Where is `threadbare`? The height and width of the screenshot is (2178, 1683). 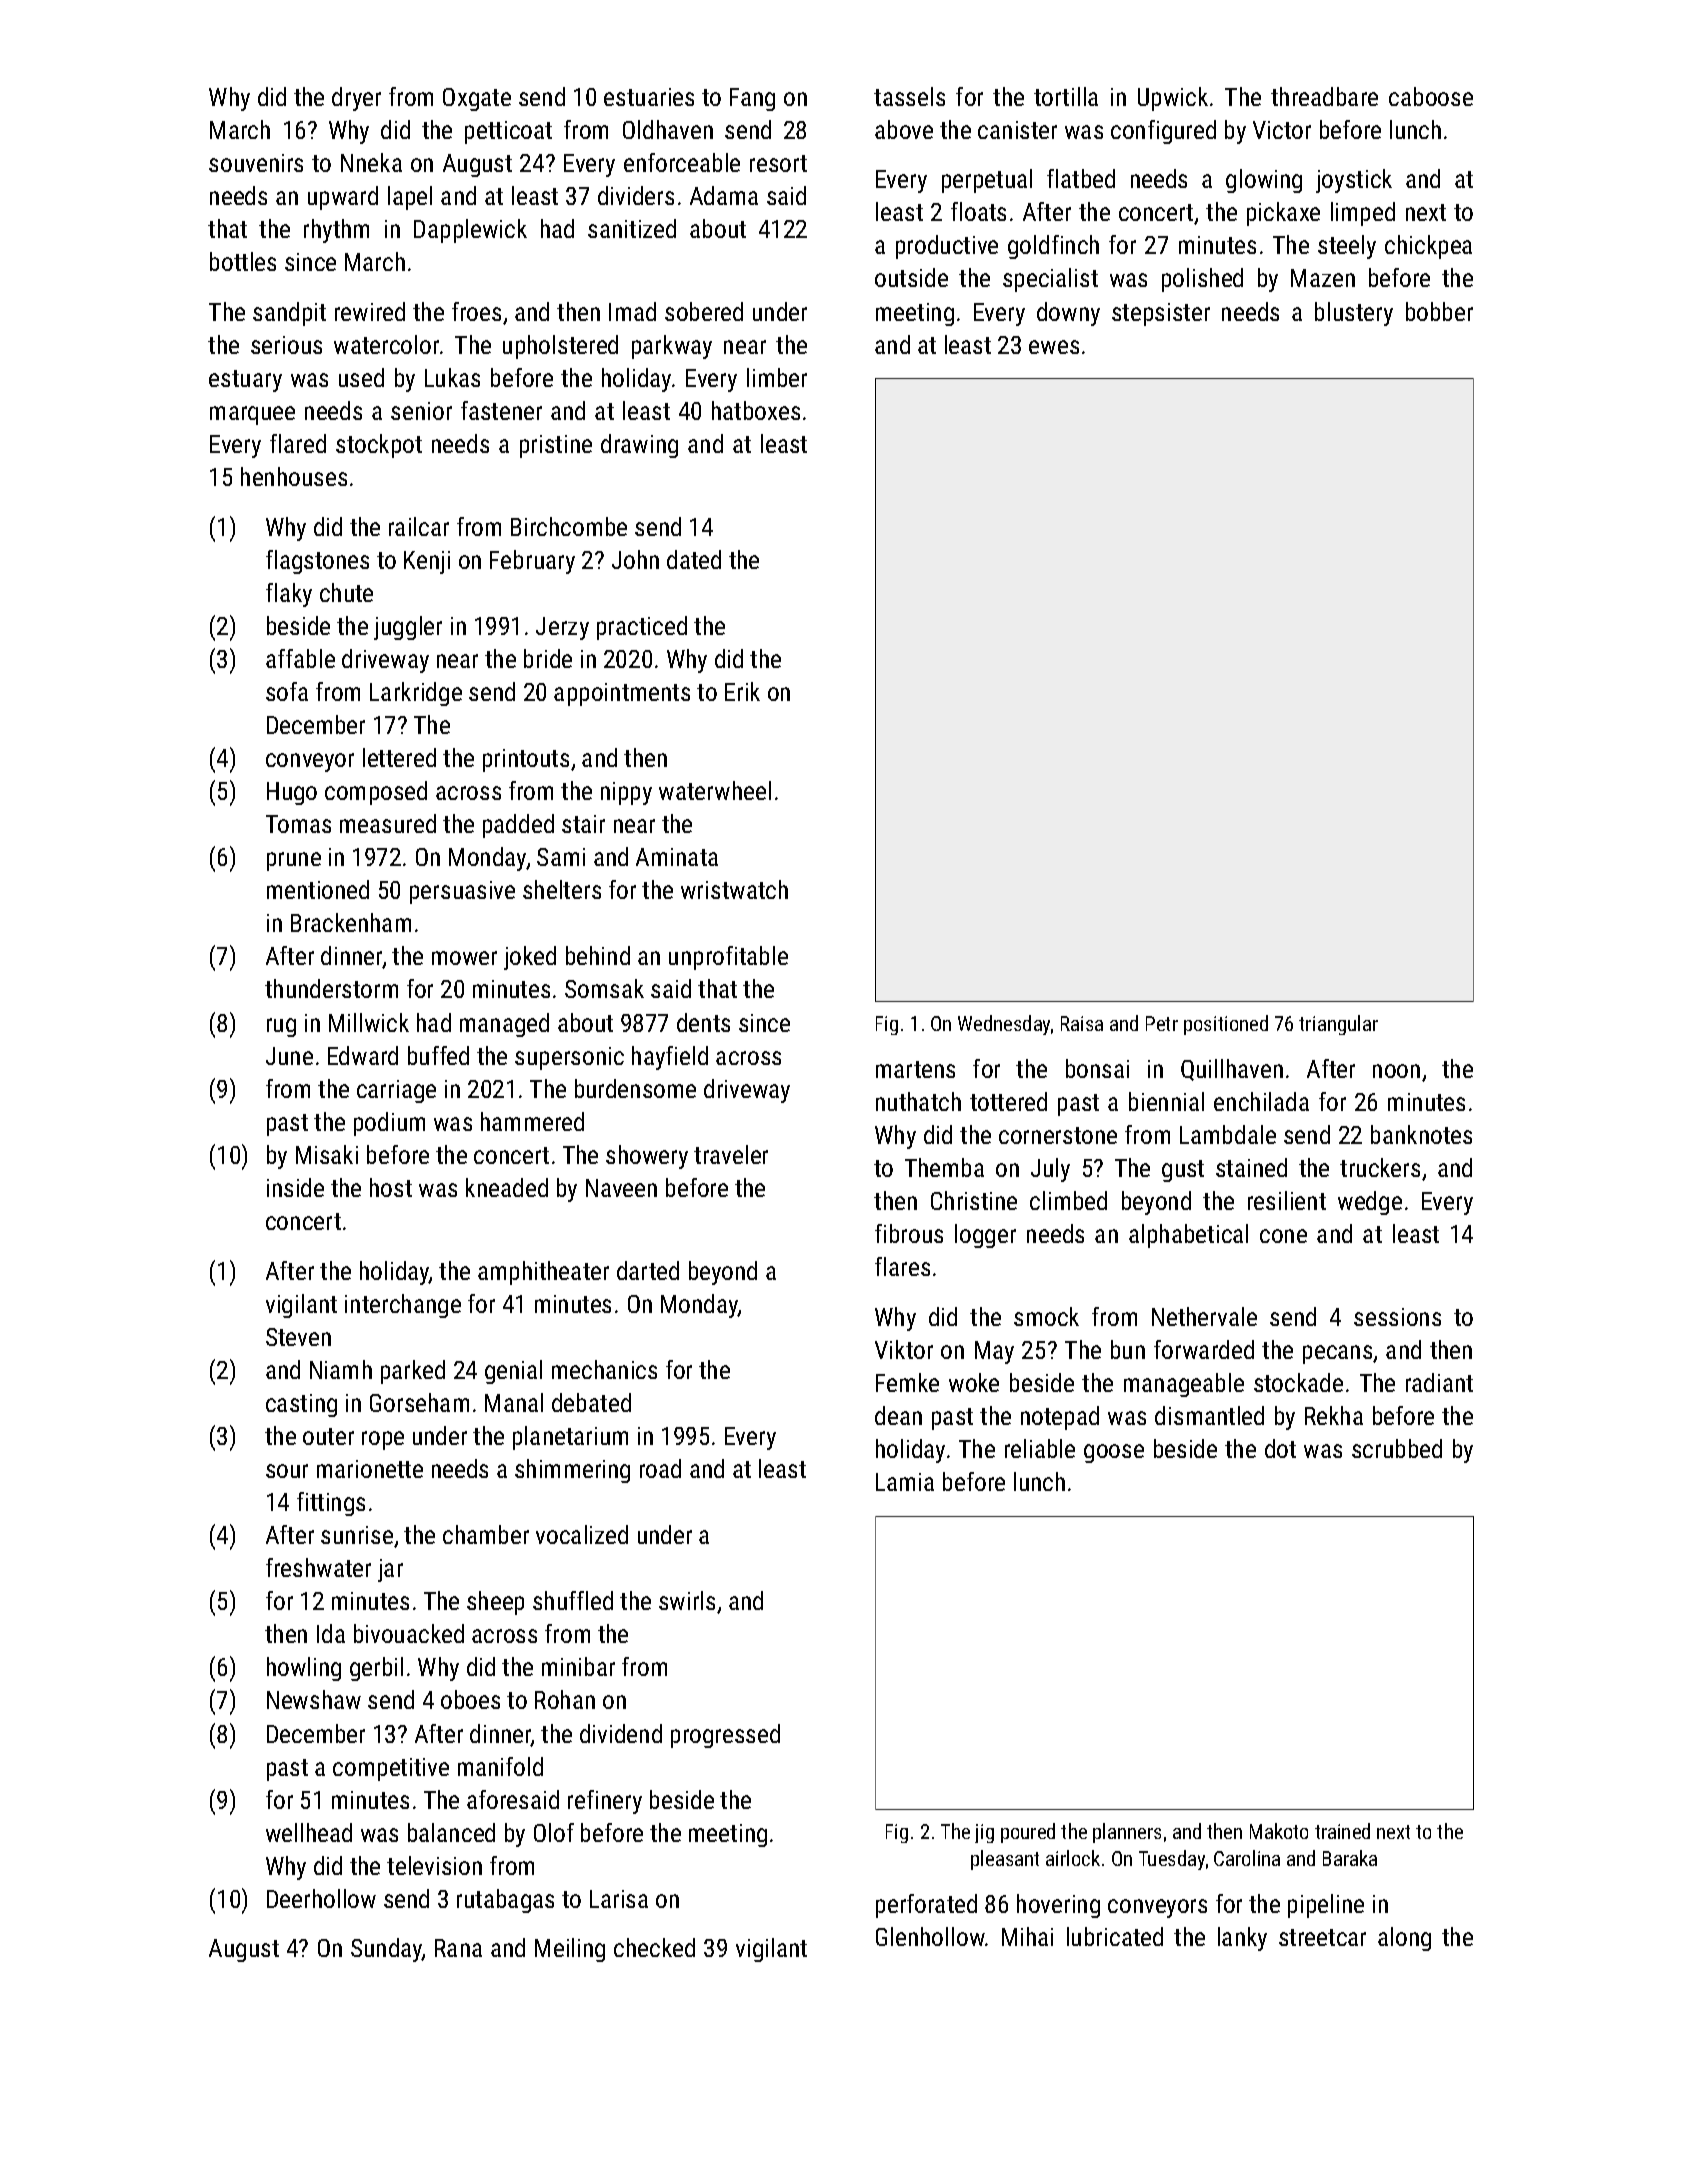
threadbare is located at coordinates (1324, 96).
